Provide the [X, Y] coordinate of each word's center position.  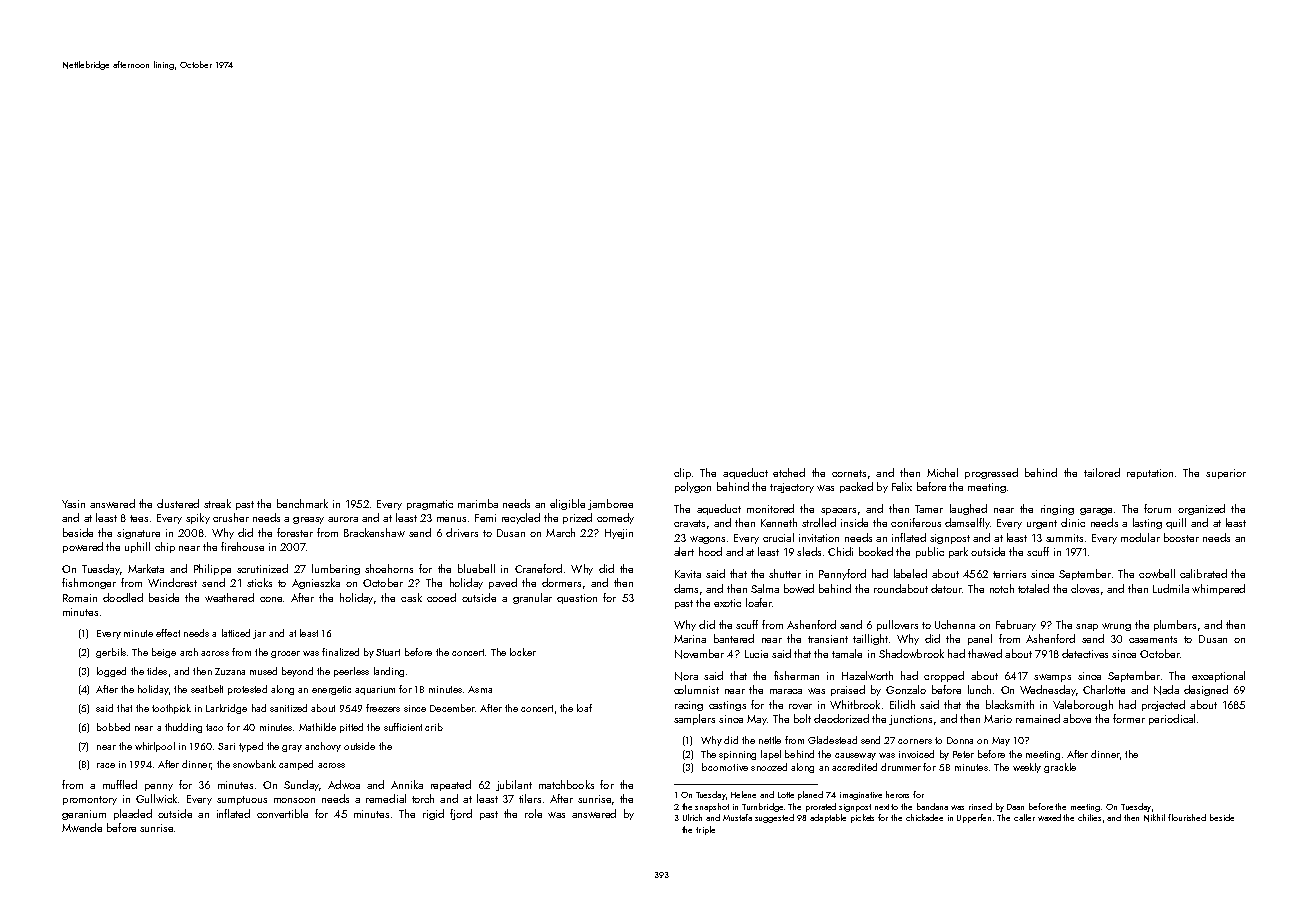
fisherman [796, 675]
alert [684, 551]
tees [139, 518]
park [958, 552]
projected [1163, 705]
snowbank [254, 764]
